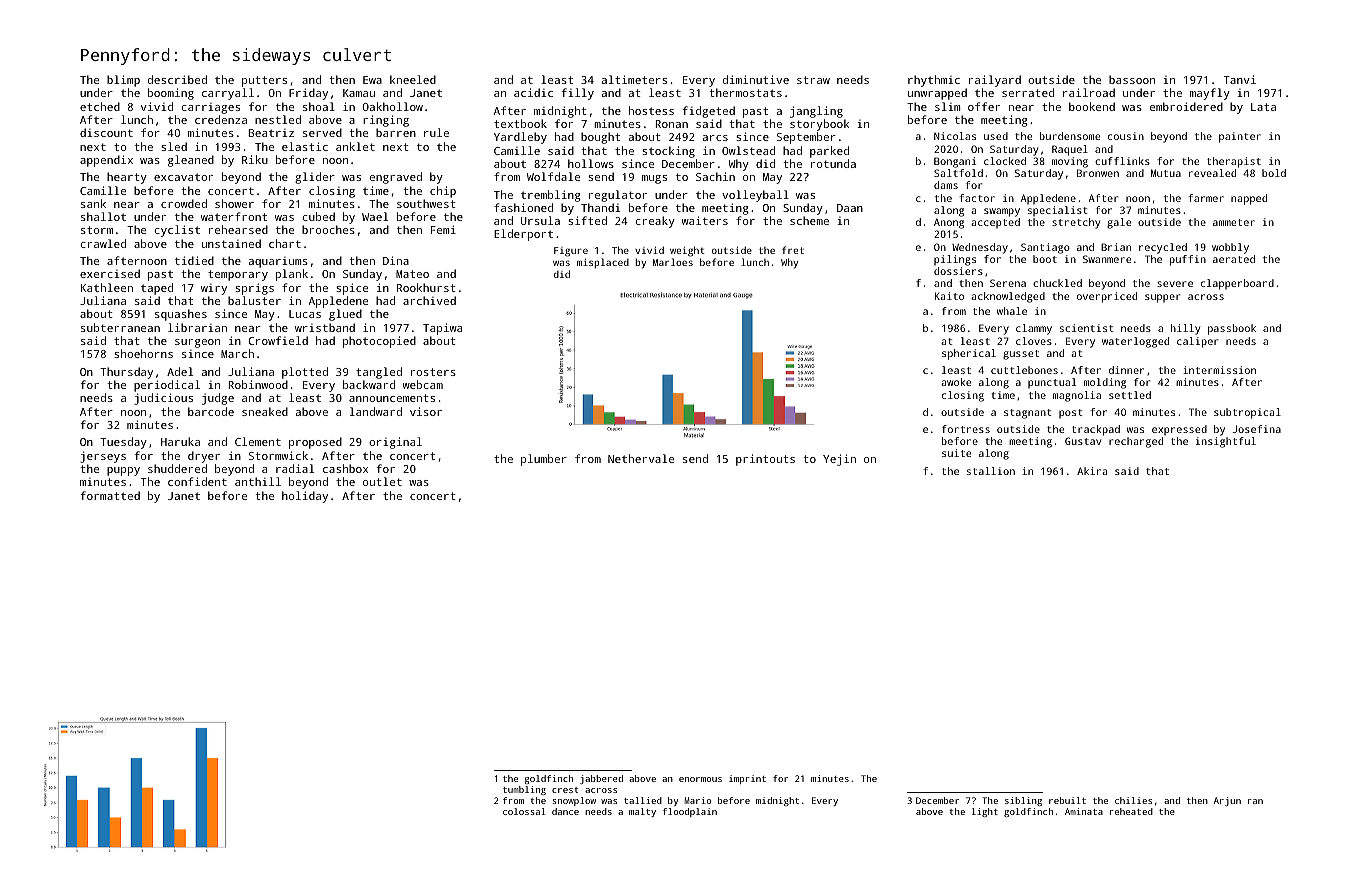 Image resolution: width=1372 pixels, height=887 pixels. Describe the element at coordinates (833, 163) in the page. I see `rotunda` at that location.
